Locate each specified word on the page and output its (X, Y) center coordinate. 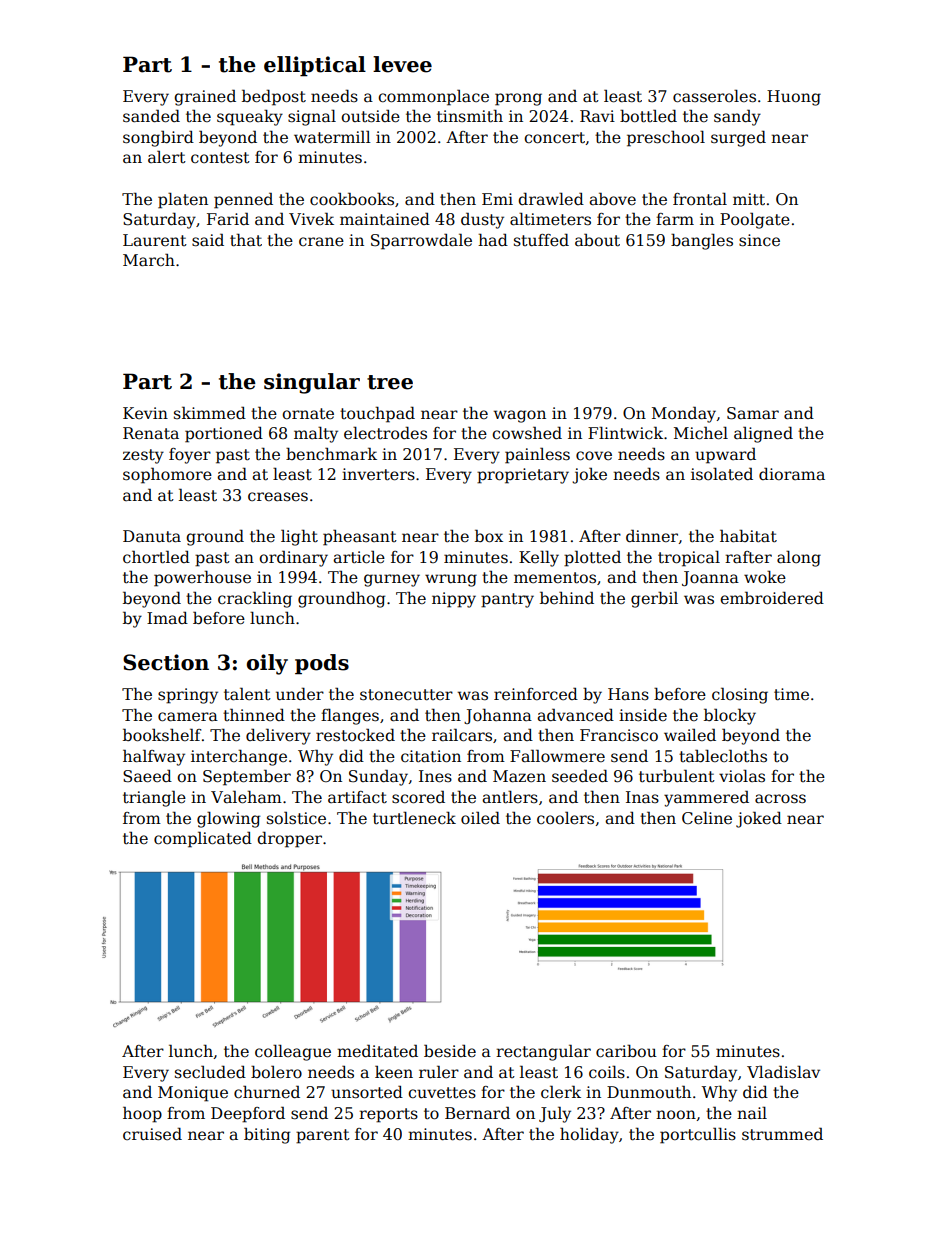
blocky (730, 716)
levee (402, 64)
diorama (792, 473)
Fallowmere (557, 756)
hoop (142, 1114)
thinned (254, 714)
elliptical (315, 66)
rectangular (543, 1052)
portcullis (698, 1135)
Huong (794, 98)
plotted (592, 558)
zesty (143, 456)
